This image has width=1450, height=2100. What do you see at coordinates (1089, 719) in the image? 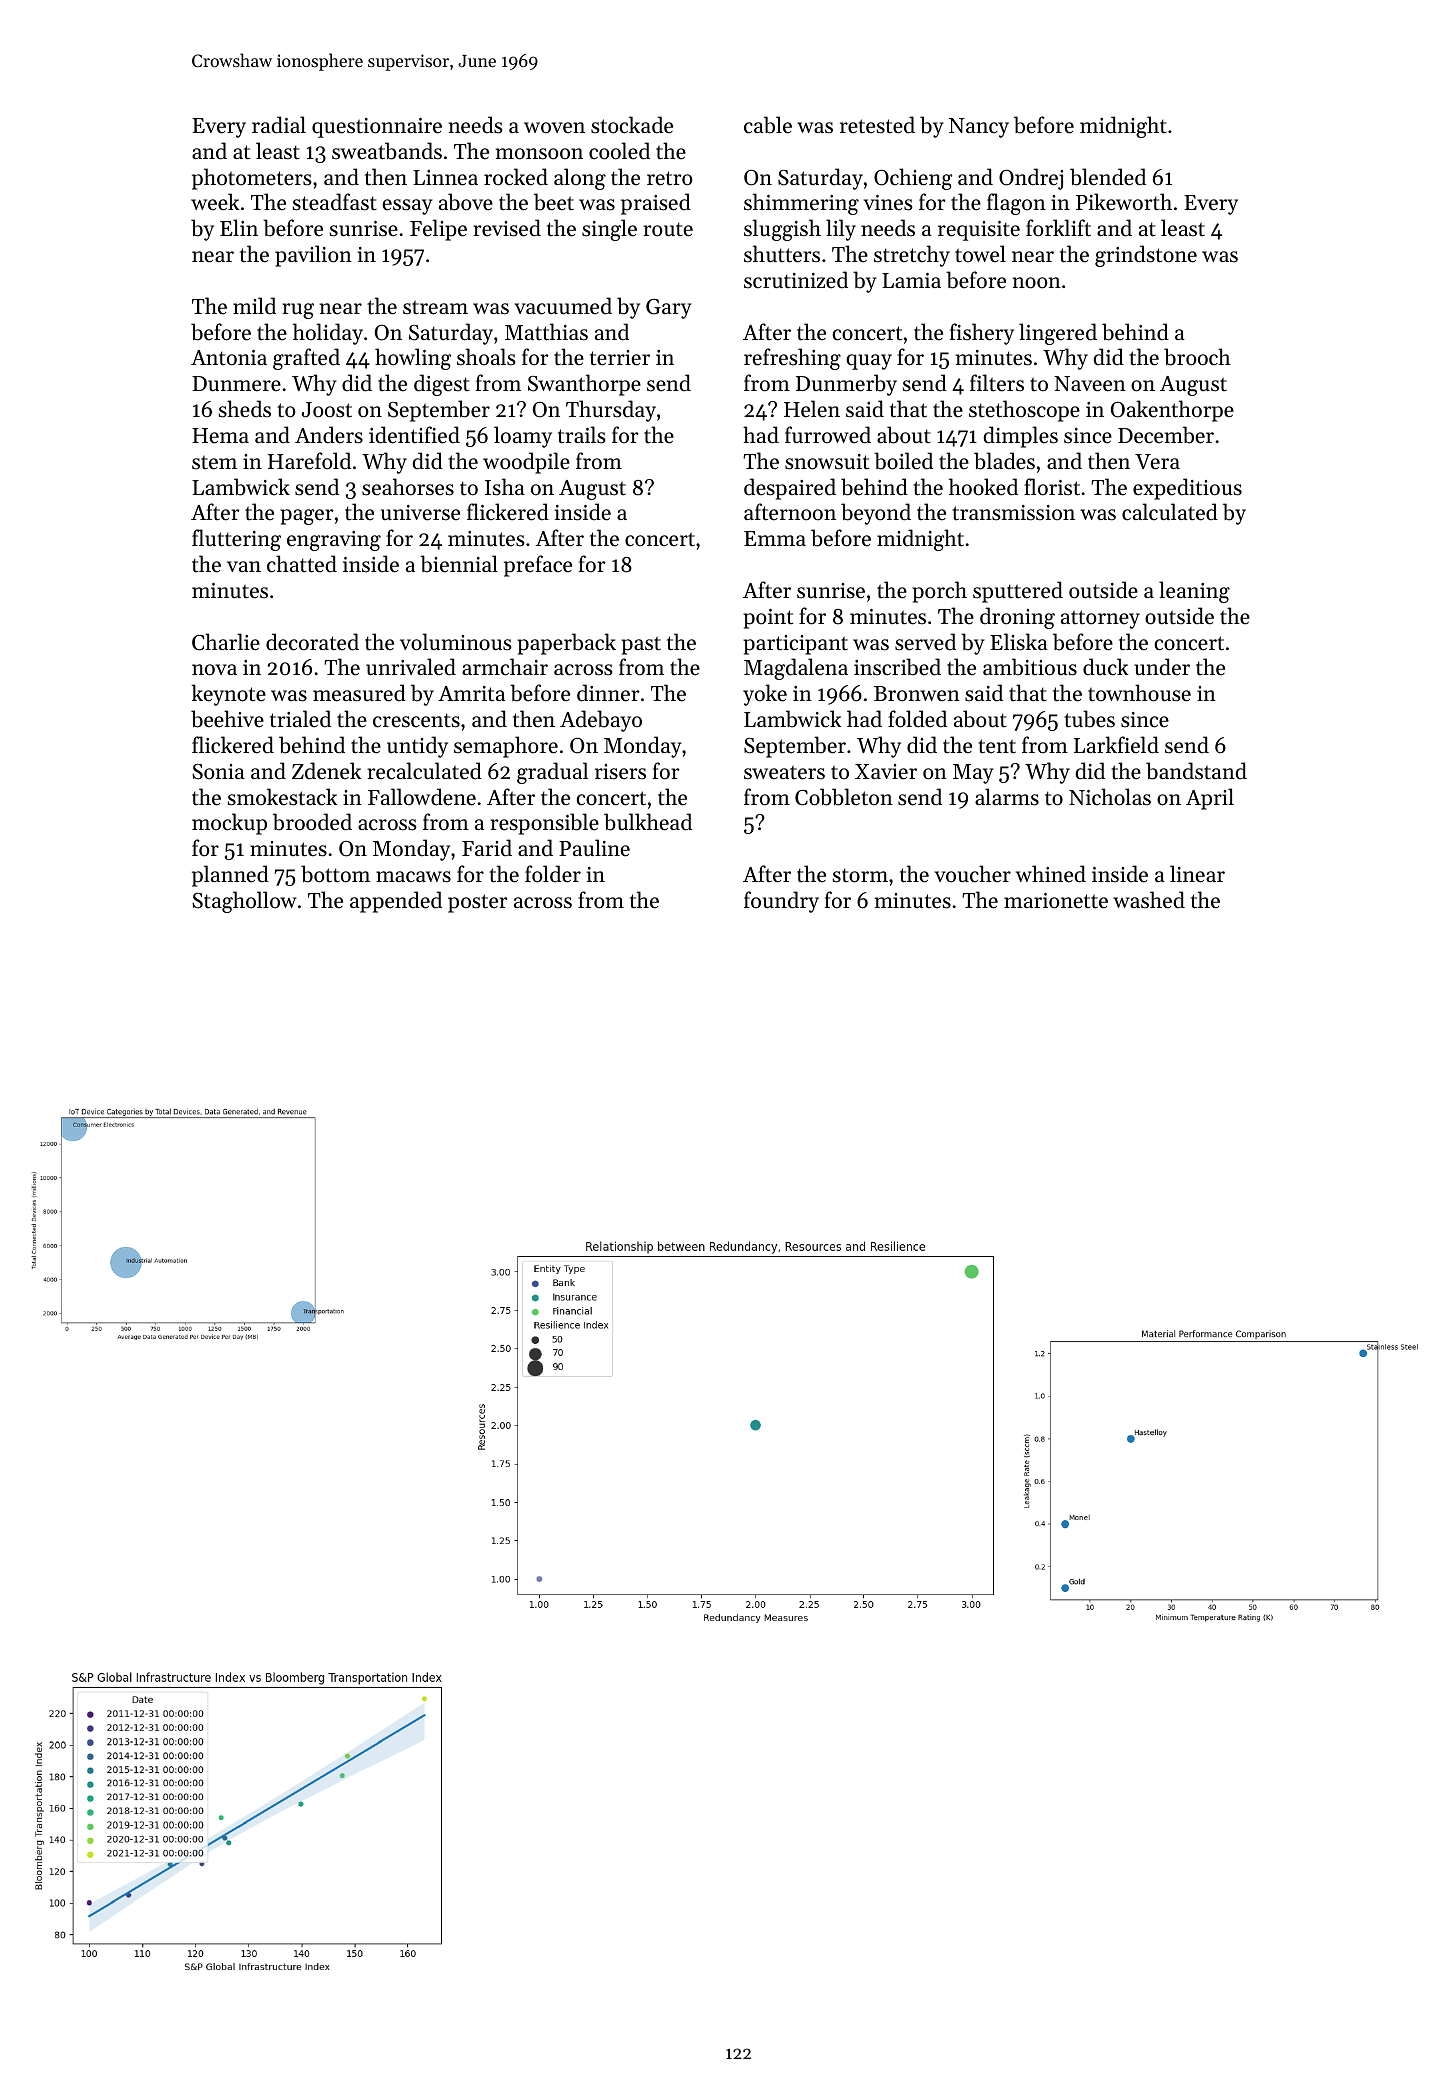
I see `tubes` at bounding box center [1089, 719].
